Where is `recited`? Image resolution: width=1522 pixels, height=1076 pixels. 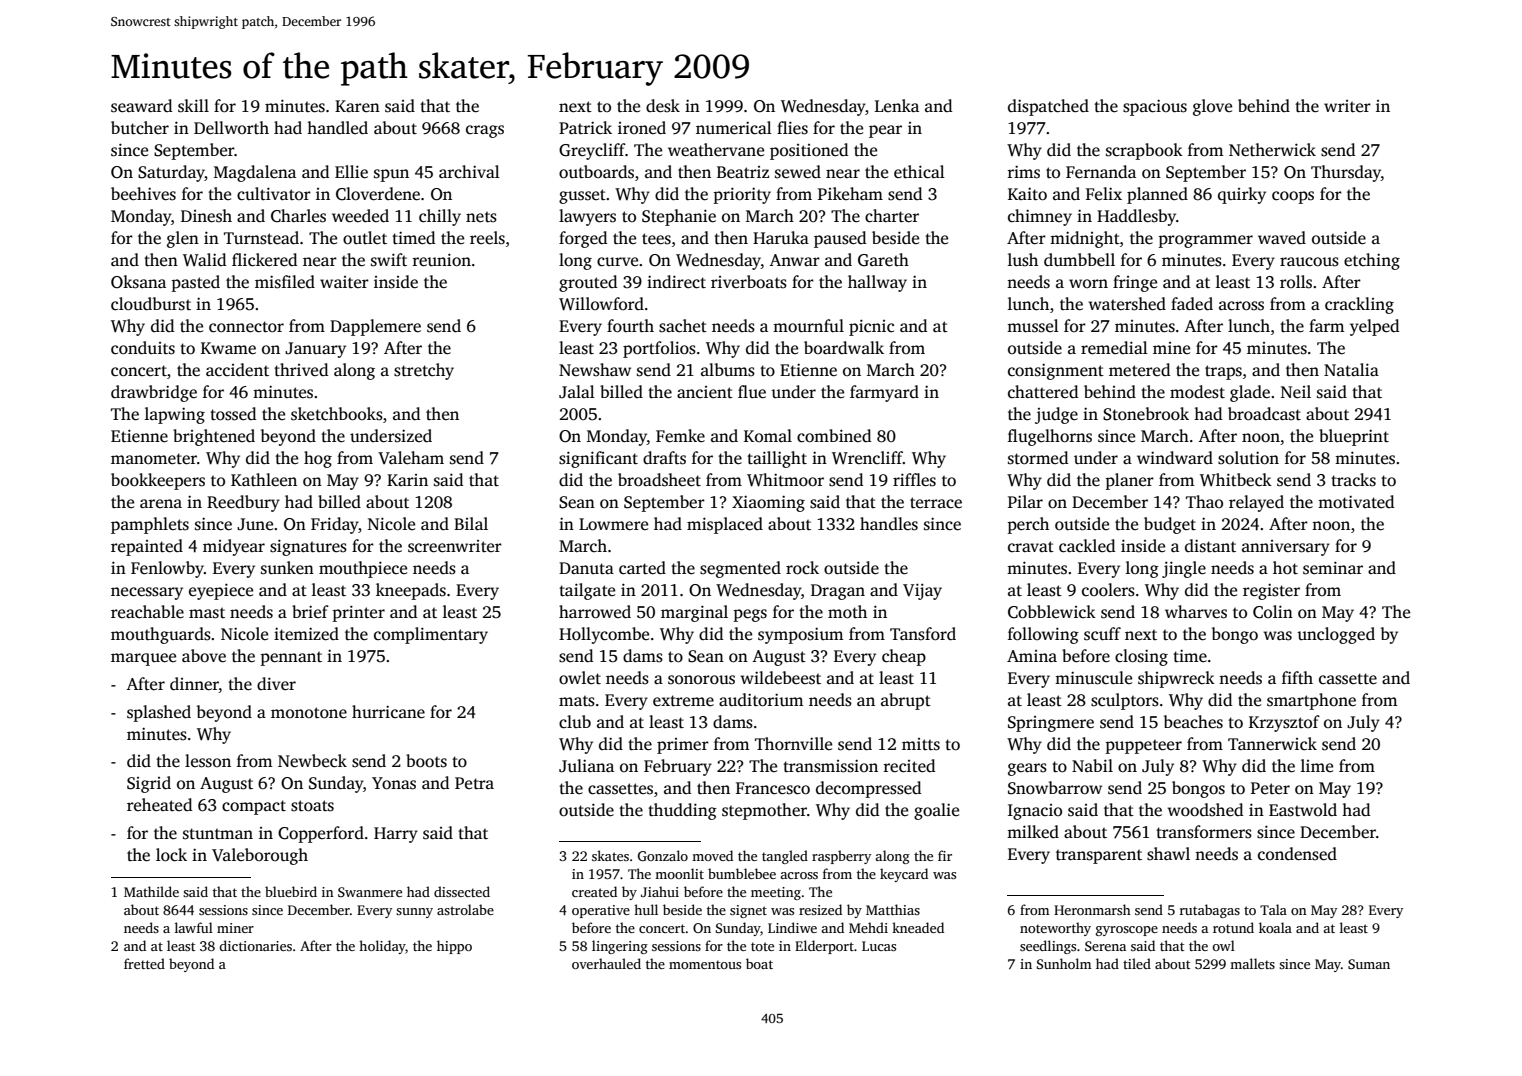
recited is located at coordinates (909, 766).
